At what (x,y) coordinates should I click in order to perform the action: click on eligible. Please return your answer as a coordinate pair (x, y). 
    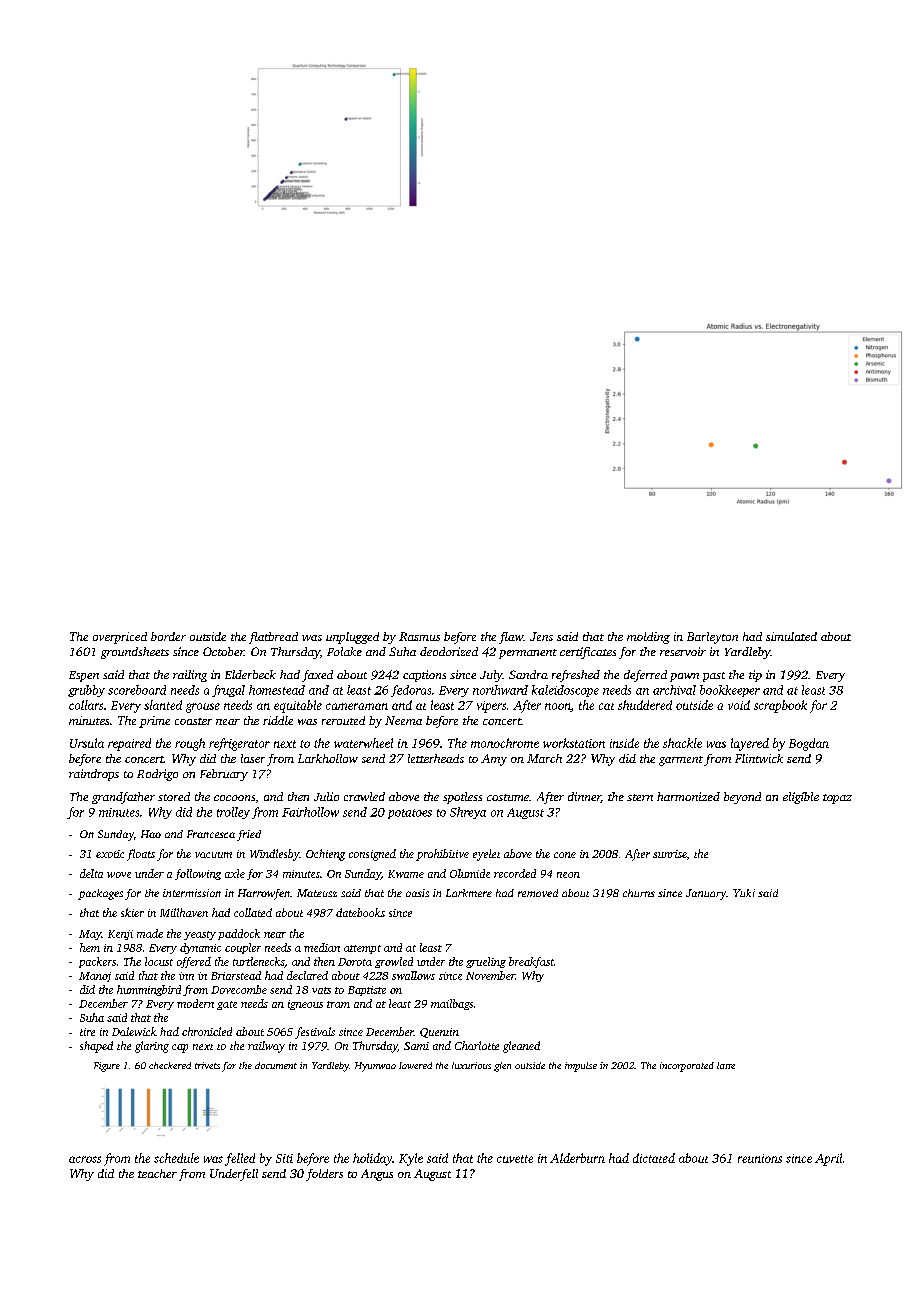
    Looking at the image, I should click on (801, 798).
